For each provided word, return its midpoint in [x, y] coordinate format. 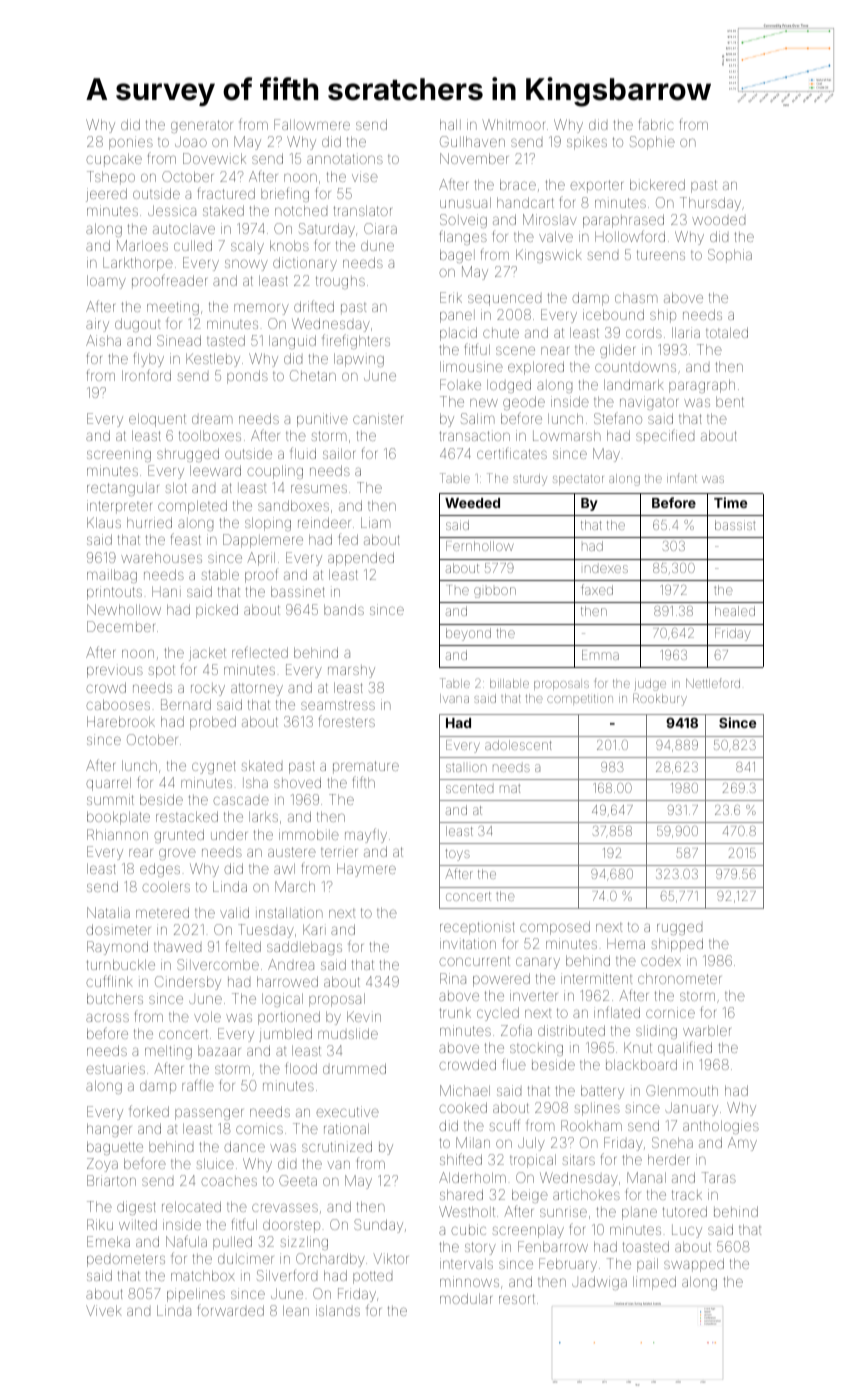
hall [450, 124]
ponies [131, 143]
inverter [534, 995]
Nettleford [713, 683]
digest [136, 1208]
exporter [596, 186]
